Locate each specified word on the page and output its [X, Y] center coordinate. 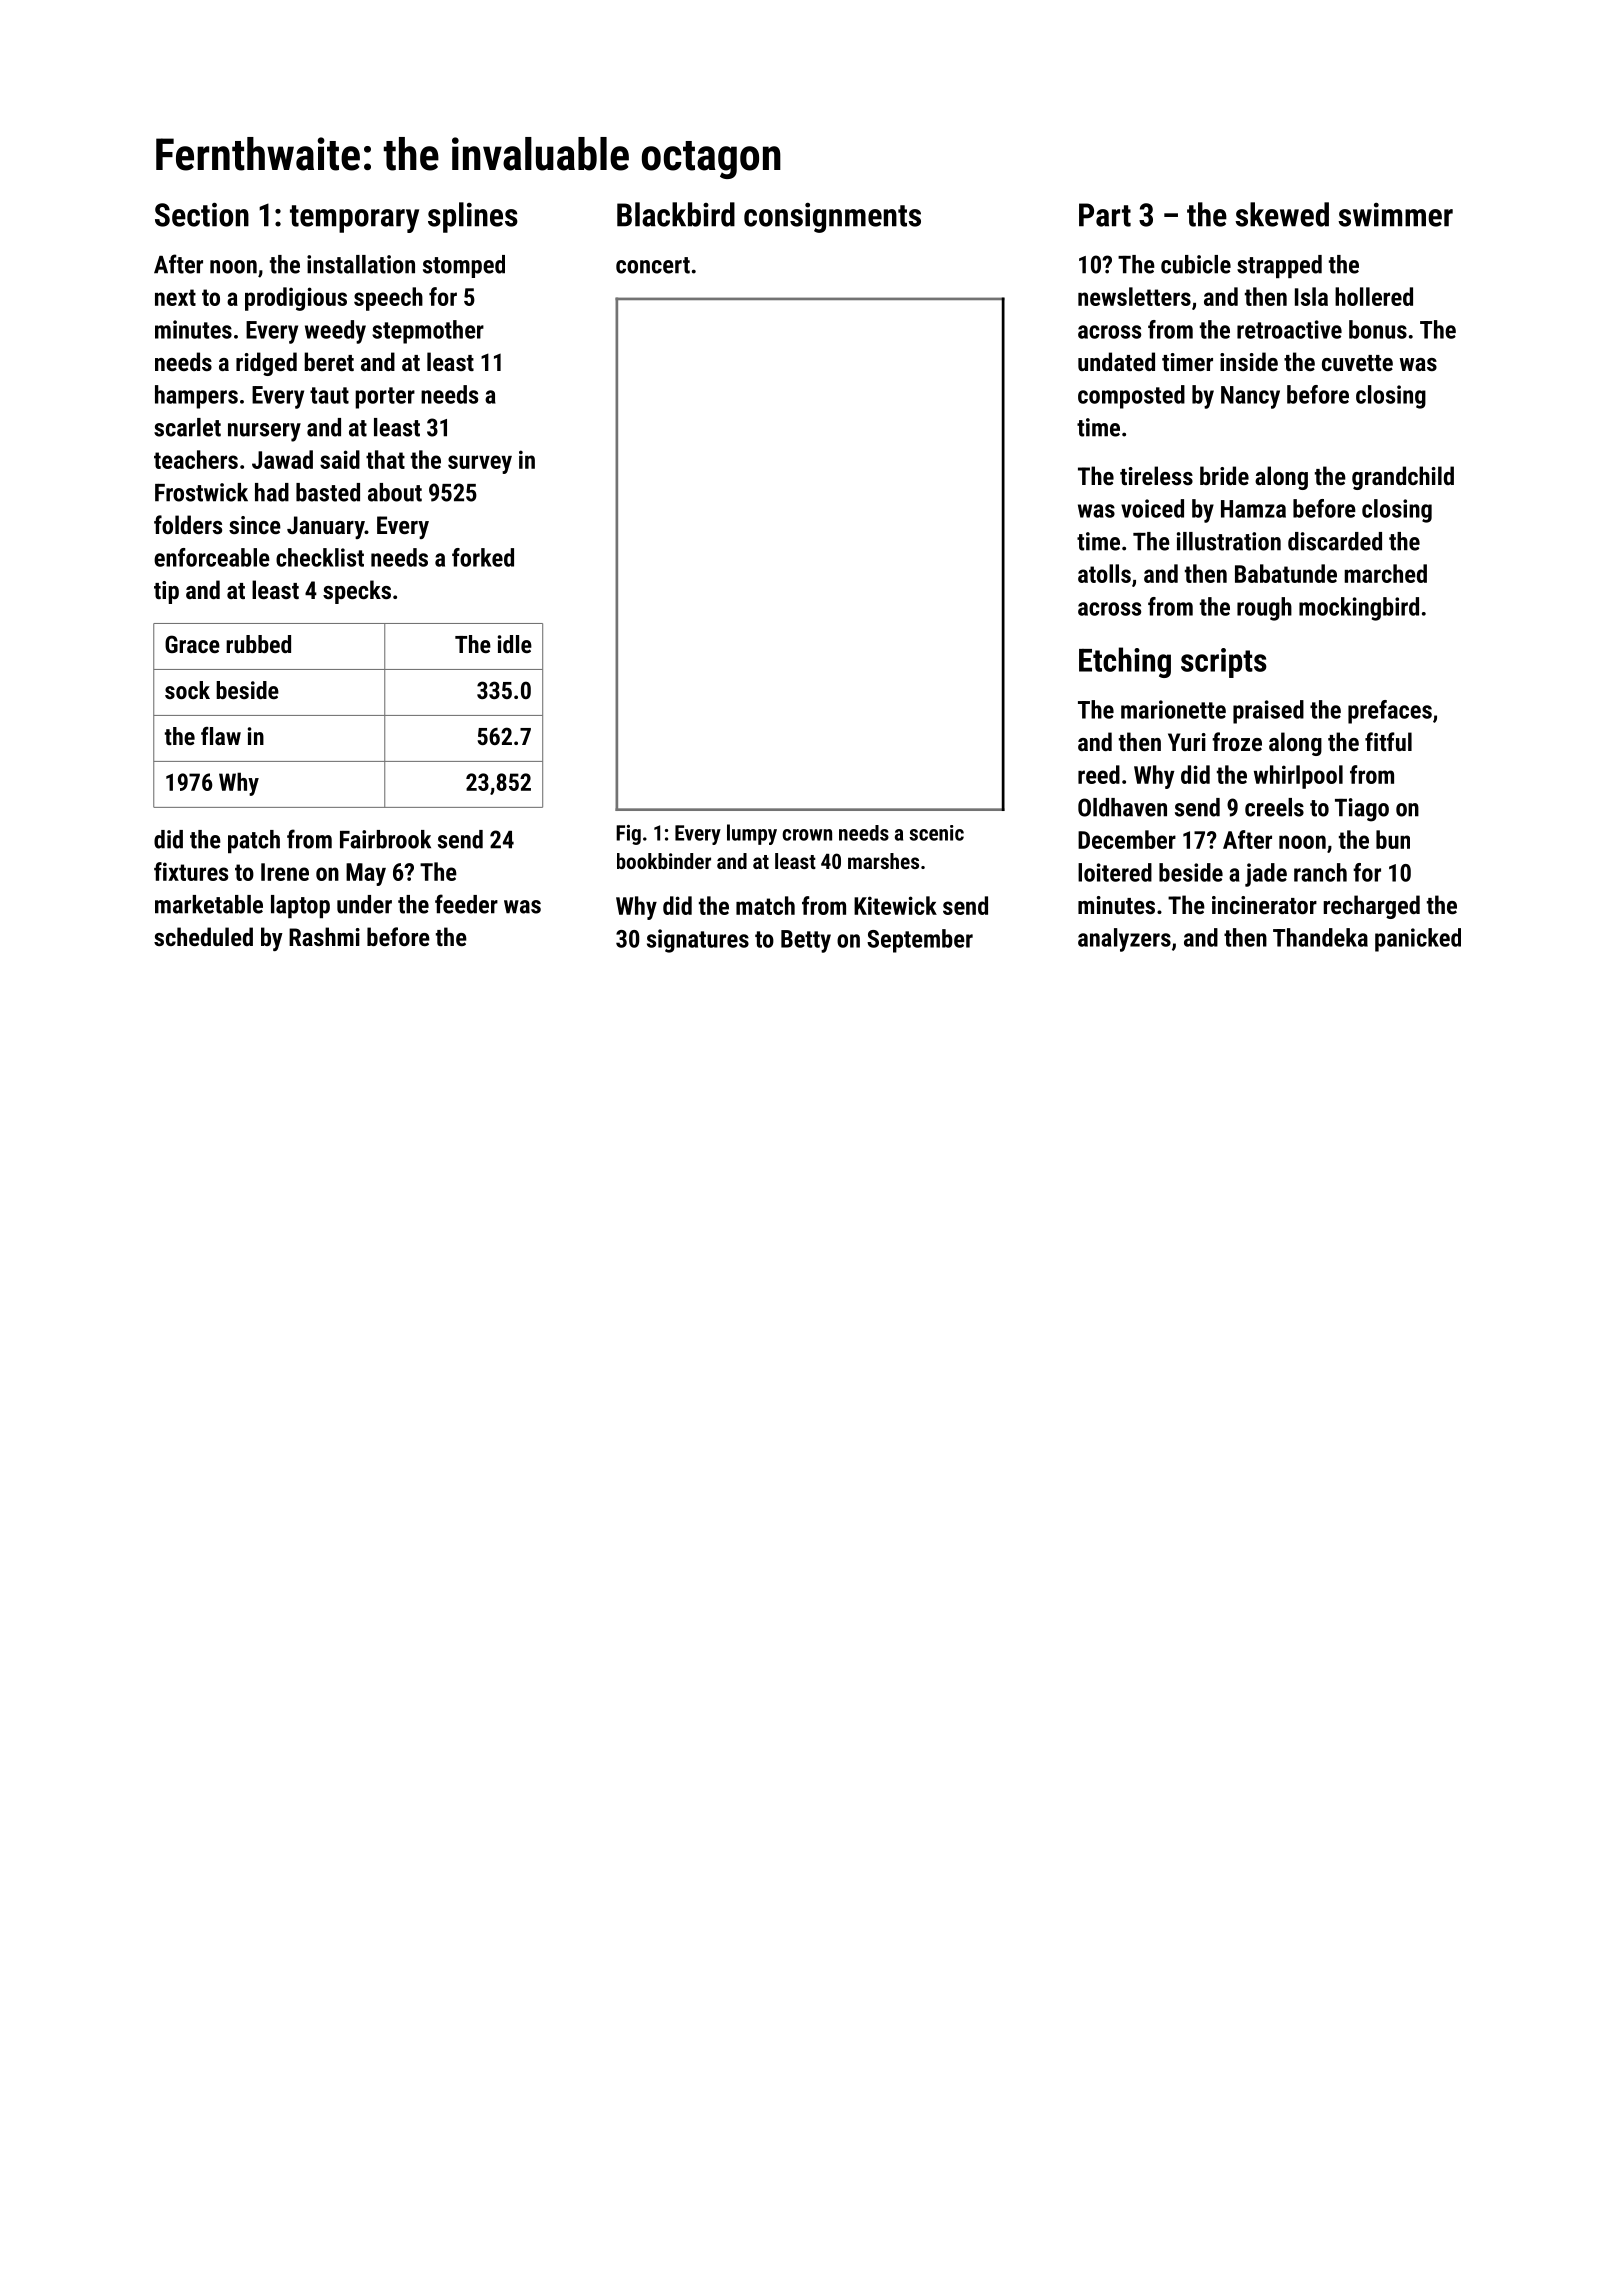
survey [480, 464]
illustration [1229, 541]
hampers [196, 397]
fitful [1388, 741]
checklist [320, 557]
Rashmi [324, 936]
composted [1131, 397]
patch [254, 841]
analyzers [1124, 940]
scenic [936, 833]
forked [483, 557]
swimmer [1395, 215]
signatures [698, 941]
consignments [832, 218]
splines [473, 217]
